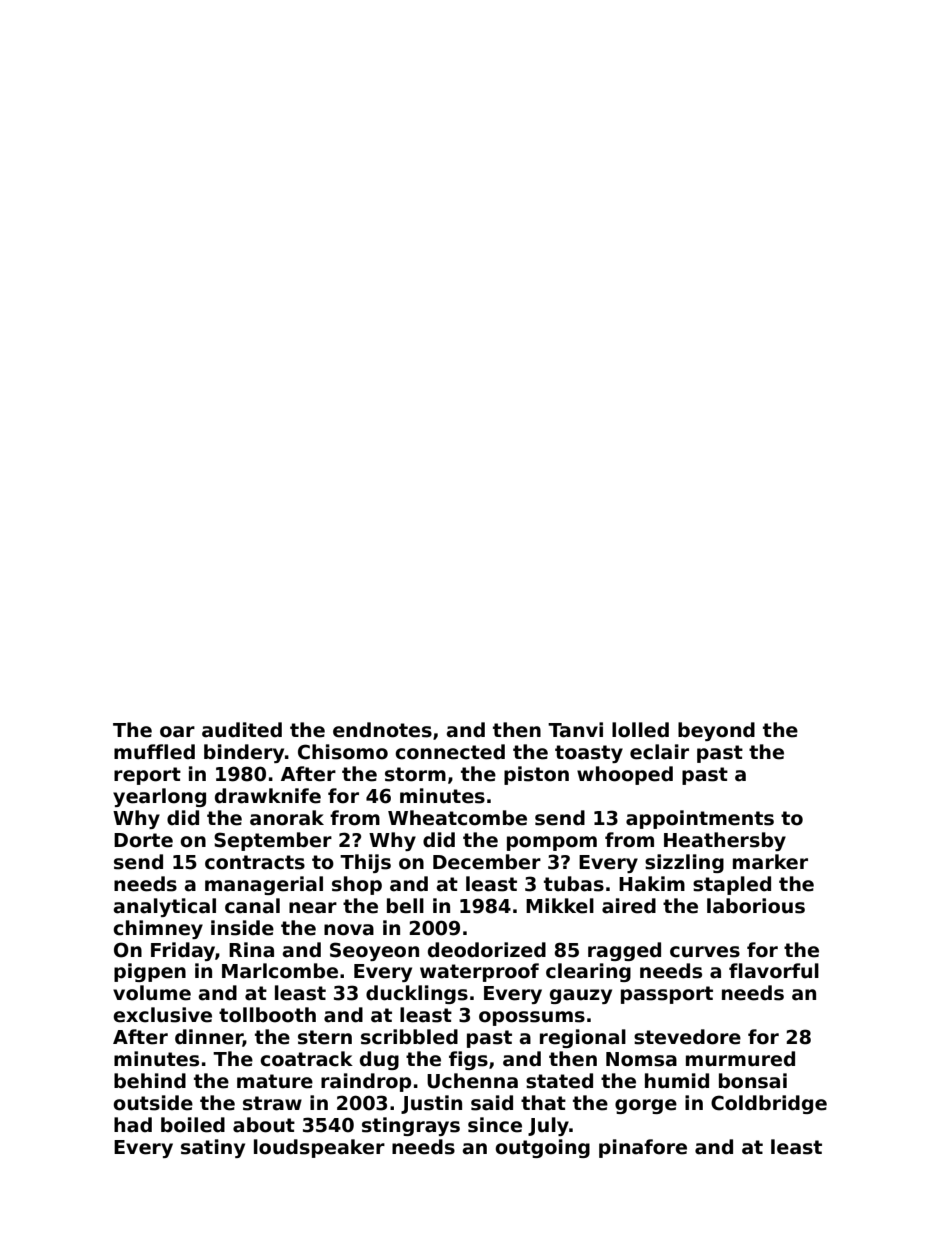  Describe the element at coordinates (382, 730) in the screenshot. I see `endnotes` at that location.
